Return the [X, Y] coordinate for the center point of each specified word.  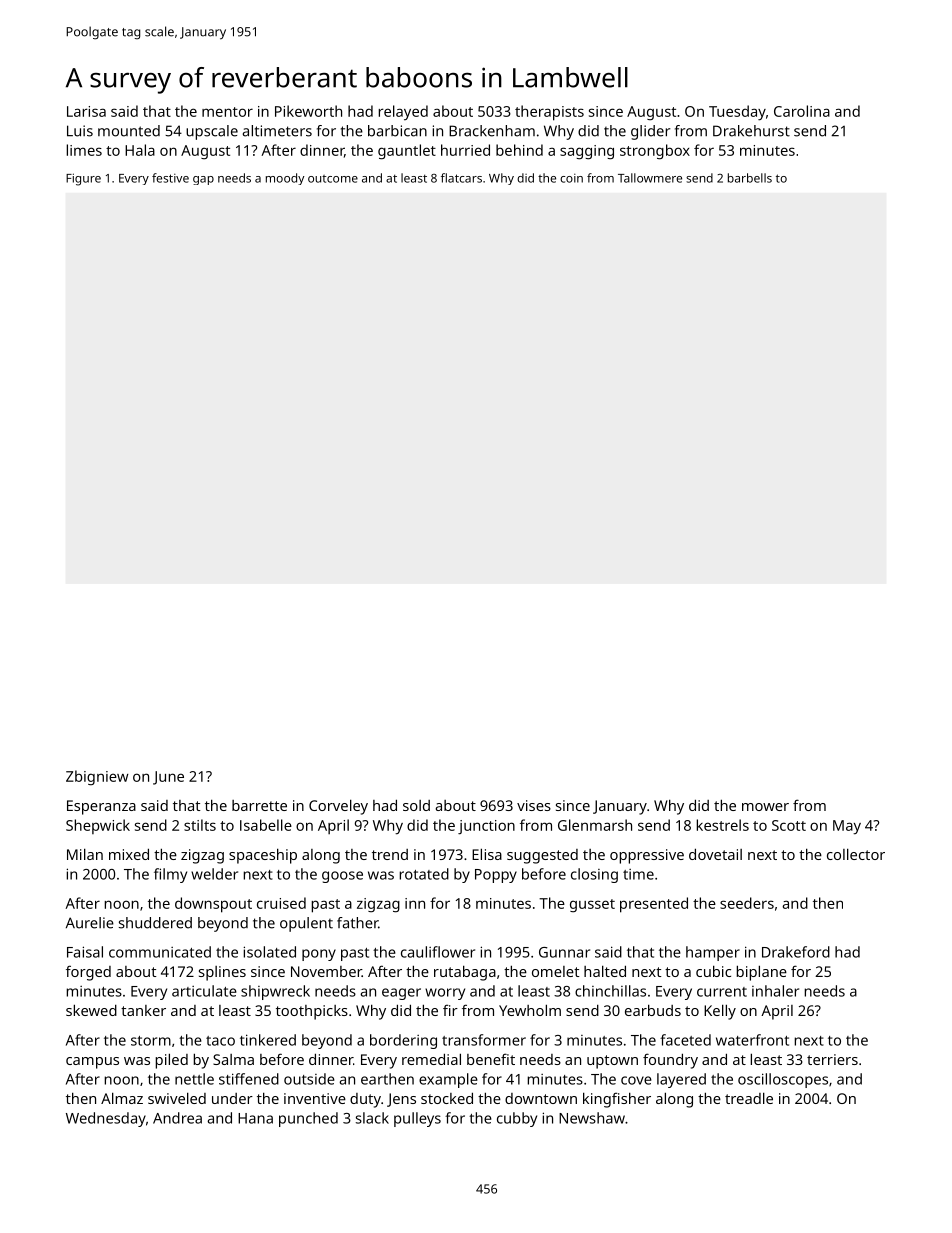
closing [594, 875]
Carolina [802, 111]
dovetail [715, 854]
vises [534, 805]
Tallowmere [650, 178]
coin [571, 178]
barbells [750, 178]
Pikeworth [308, 111]
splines [222, 973]
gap [203, 180]
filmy [170, 875]
